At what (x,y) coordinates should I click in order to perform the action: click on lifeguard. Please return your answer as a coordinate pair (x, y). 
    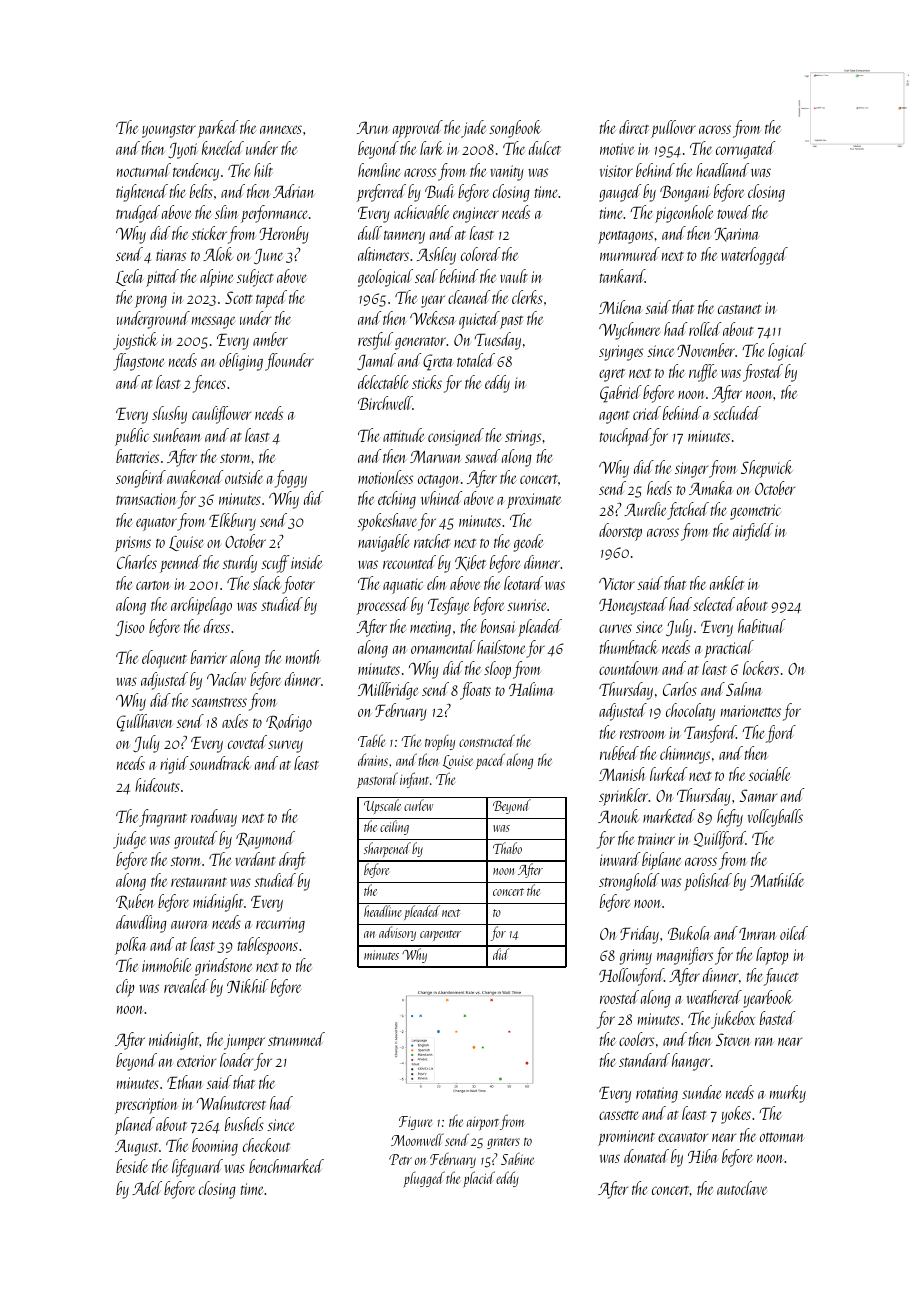
    Looking at the image, I should click on (197, 1168).
